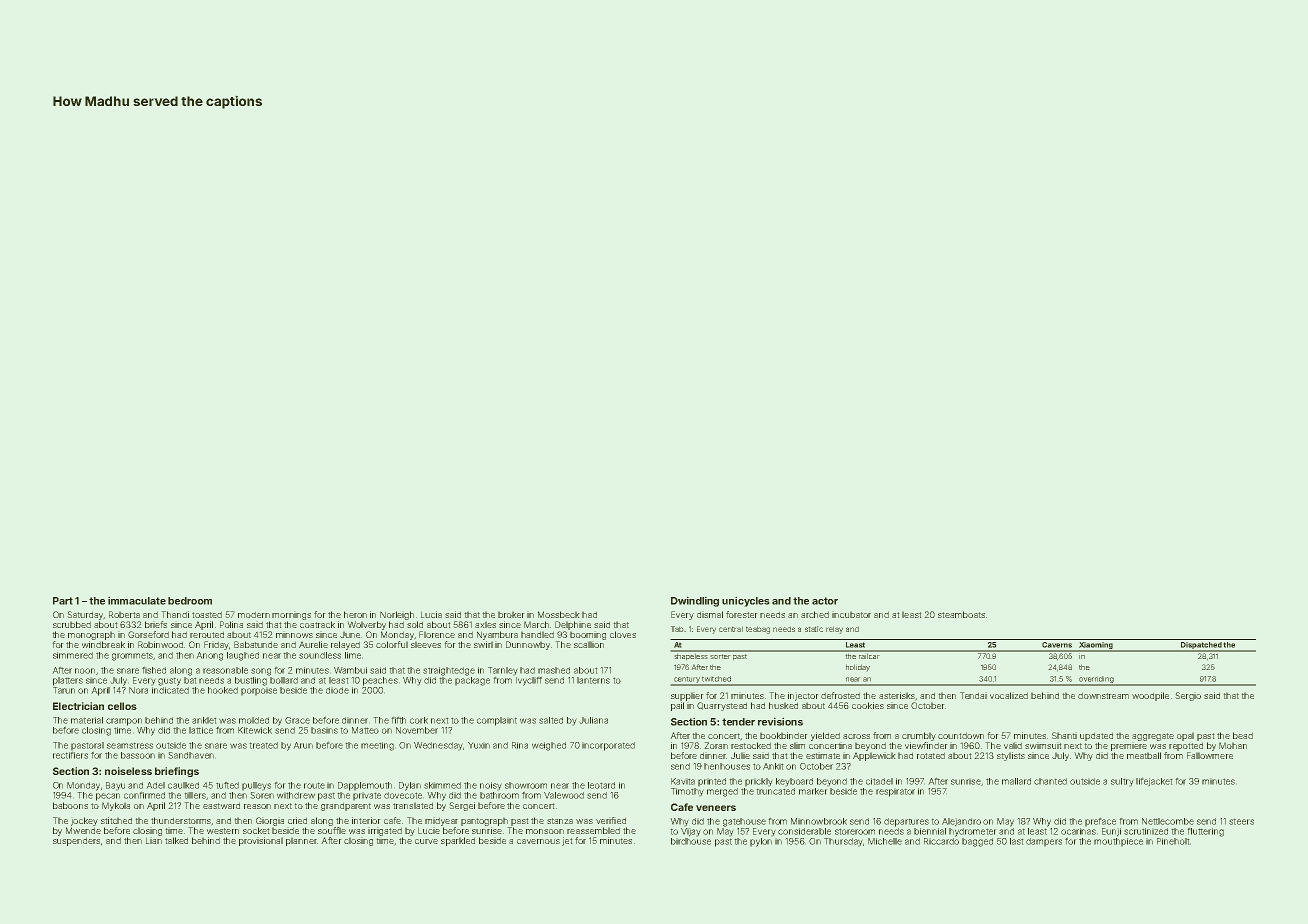 This screenshot has height=924, width=1308. I want to click on Zoran, so click(716, 745).
